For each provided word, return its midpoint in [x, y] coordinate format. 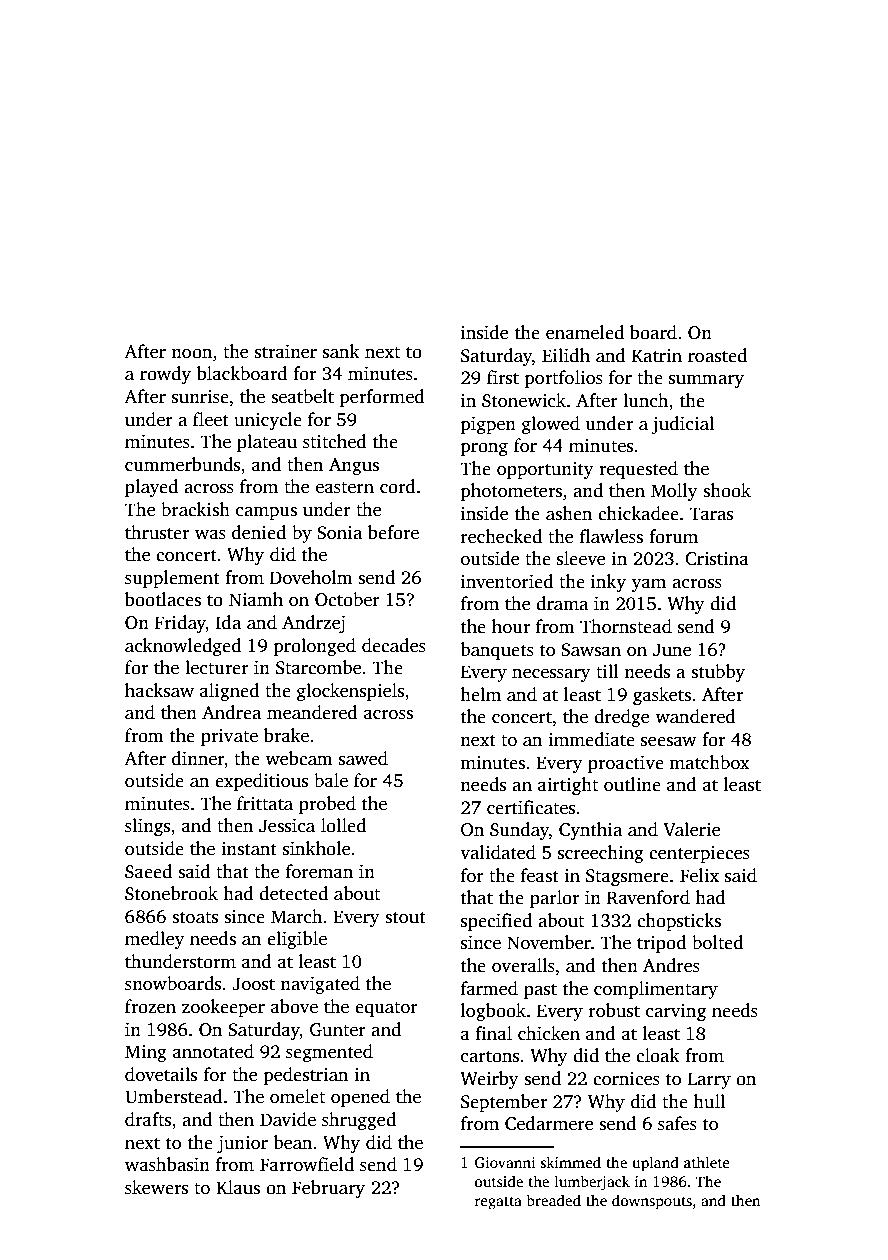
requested [638, 470]
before [393, 532]
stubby [718, 673]
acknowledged [183, 647]
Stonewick [524, 400]
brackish [195, 509]
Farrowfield [307, 1164]
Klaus [238, 1187]
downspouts [652, 1202]
